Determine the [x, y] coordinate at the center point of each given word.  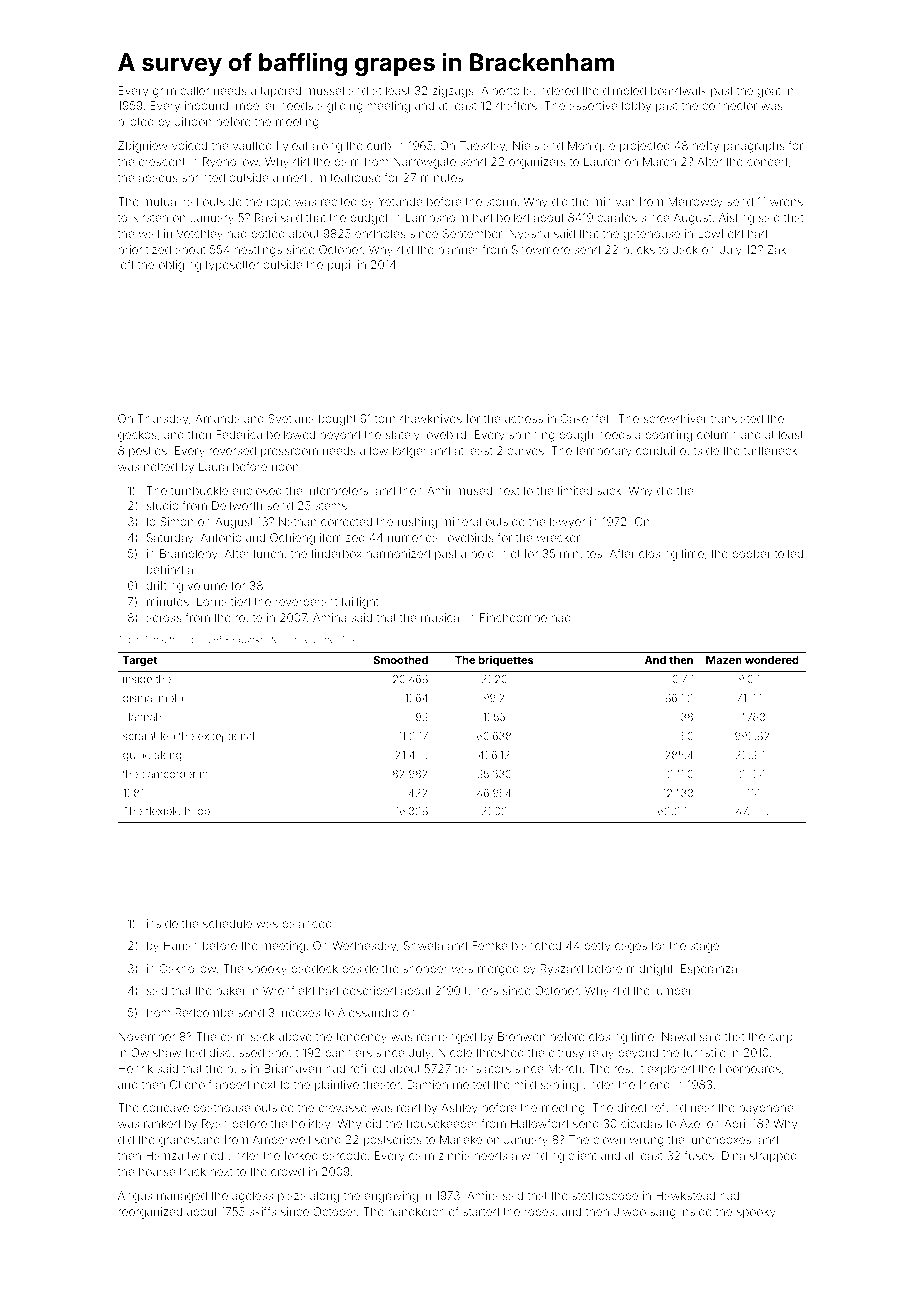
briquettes [505, 660]
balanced [307, 923]
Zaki [778, 249]
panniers [349, 1053]
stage [704, 947]
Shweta [423, 945]
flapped [229, 1085]
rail [191, 201]
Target [140, 661]
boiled [513, 217]
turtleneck [770, 450]
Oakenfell [586, 418]
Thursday [163, 420]
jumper [673, 992]
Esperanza [709, 970]
